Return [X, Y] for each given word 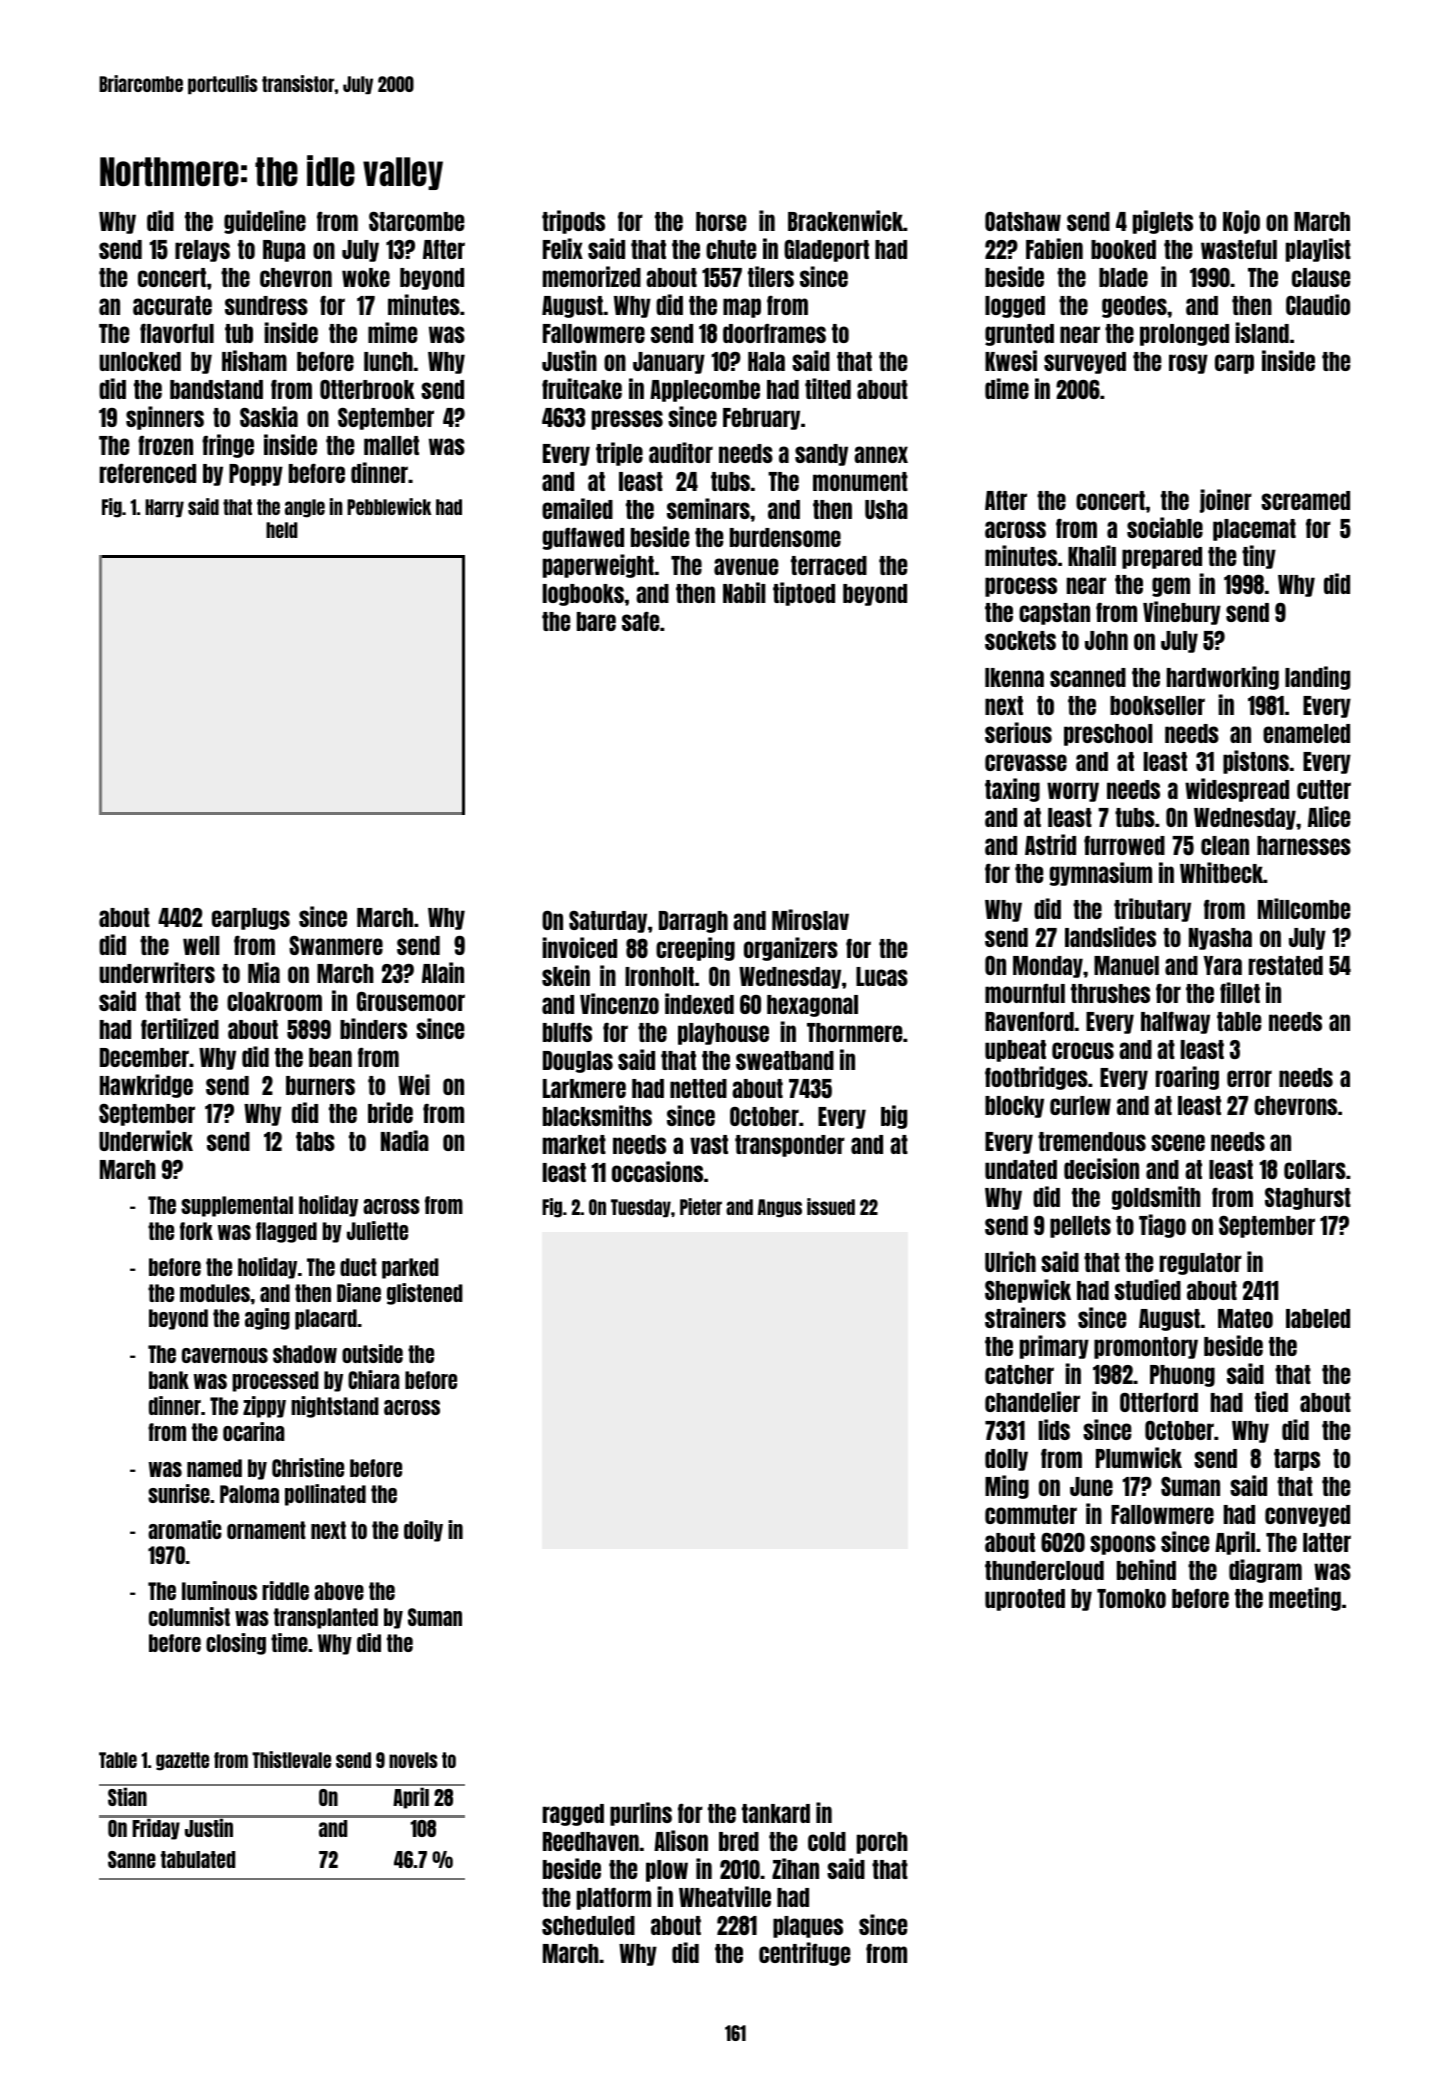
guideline [265, 222]
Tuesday [641, 1208]
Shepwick [1028, 1291]
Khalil [1092, 555]
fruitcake [582, 388]
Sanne [132, 1859]
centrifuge [804, 1954]
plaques [808, 1927]
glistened [425, 1294]
